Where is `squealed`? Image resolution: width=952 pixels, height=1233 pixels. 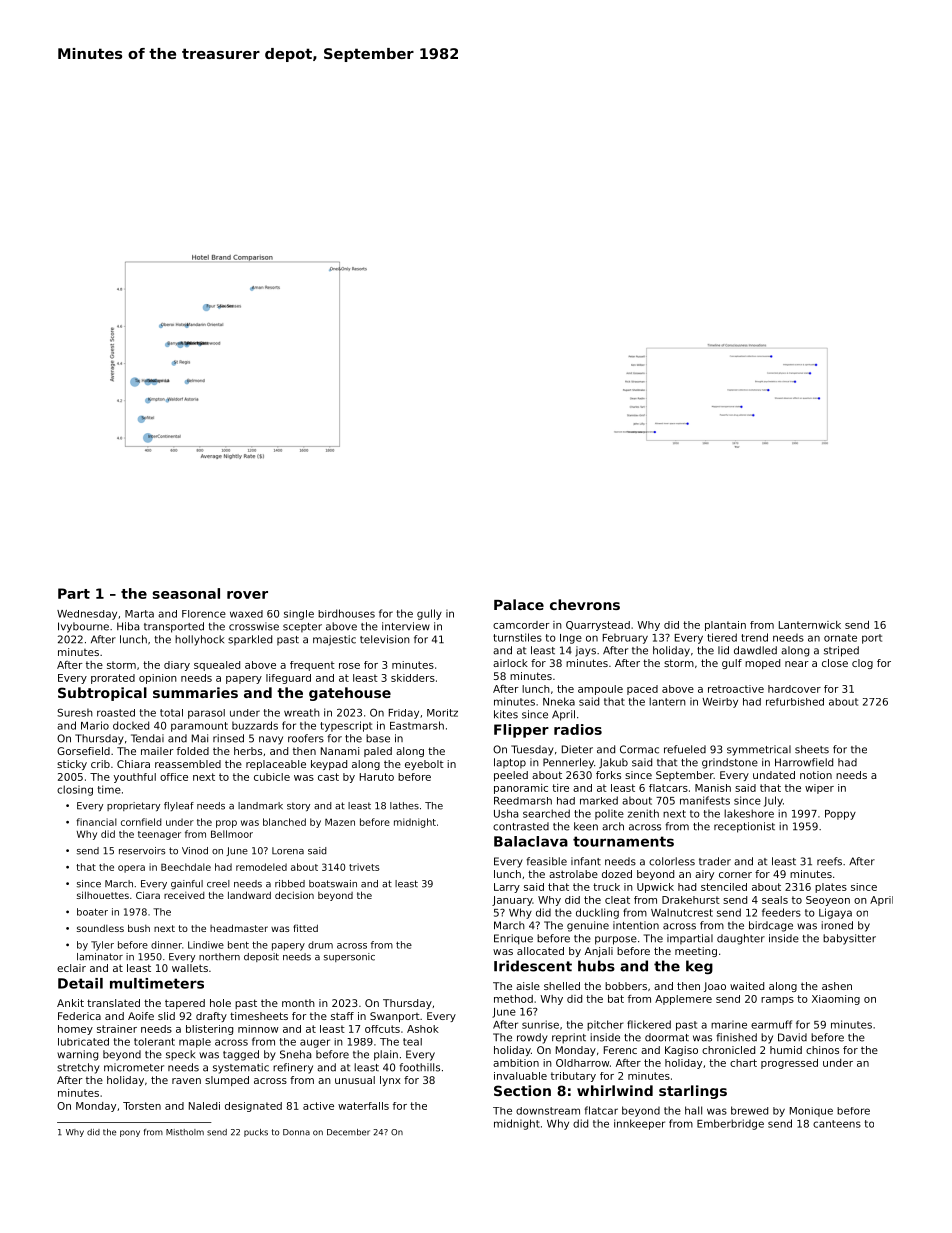
squealed is located at coordinates (217, 666).
